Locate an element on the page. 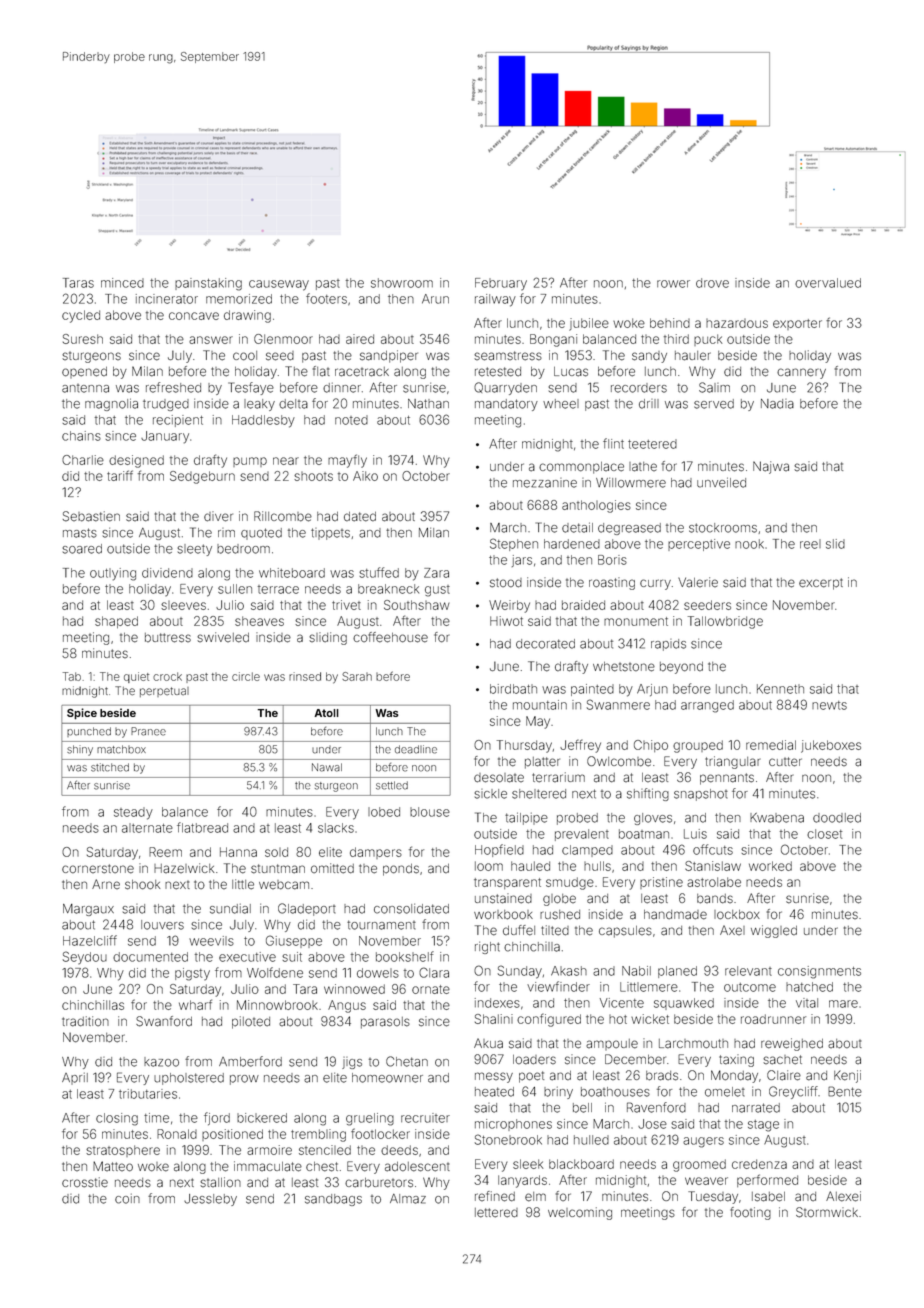  adolescent is located at coordinates (417, 1167).
